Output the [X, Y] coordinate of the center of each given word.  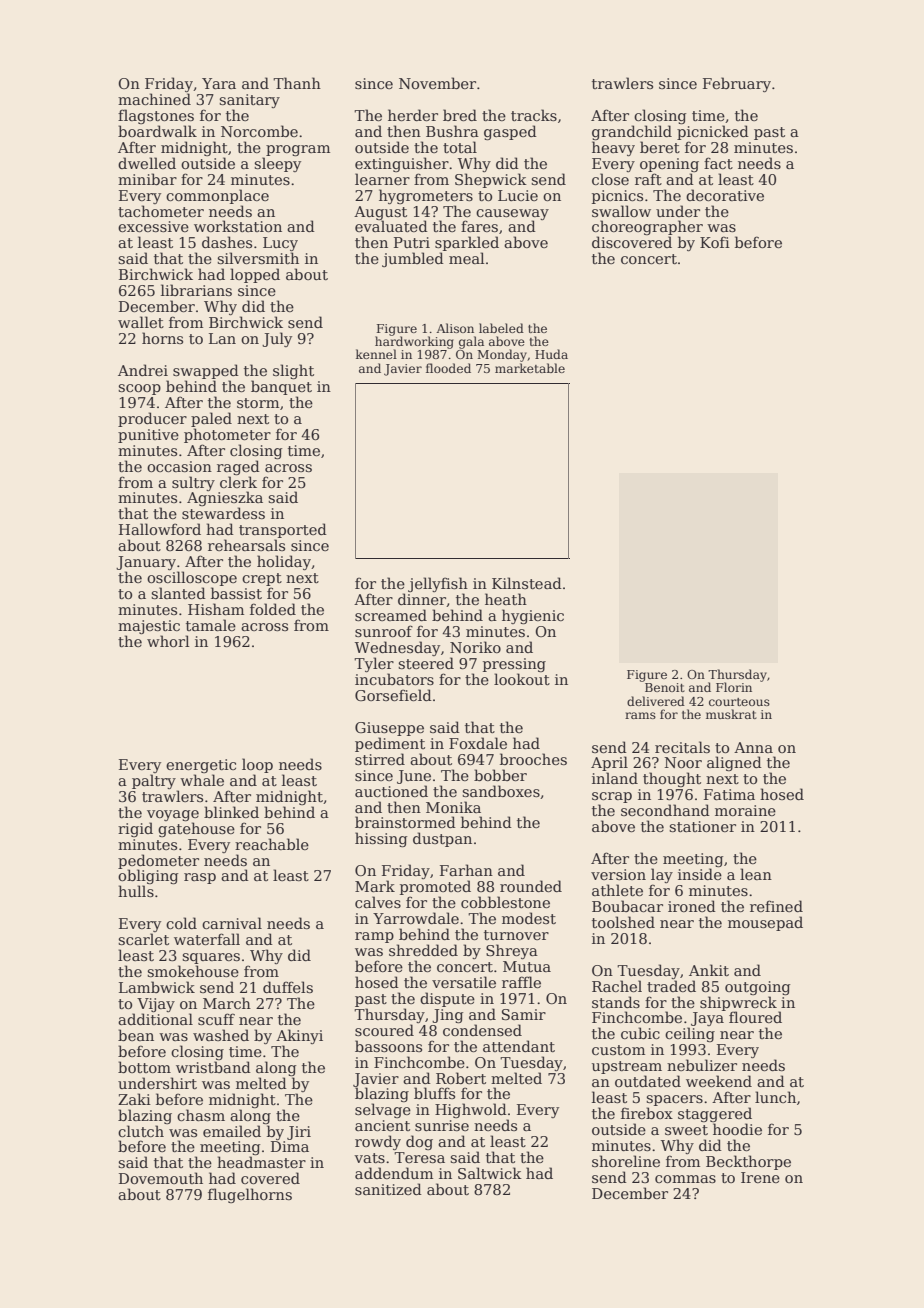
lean [756, 874]
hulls [136, 891]
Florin [734, 687]
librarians [196, 290]
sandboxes [501, 791]
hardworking [414, 342]
